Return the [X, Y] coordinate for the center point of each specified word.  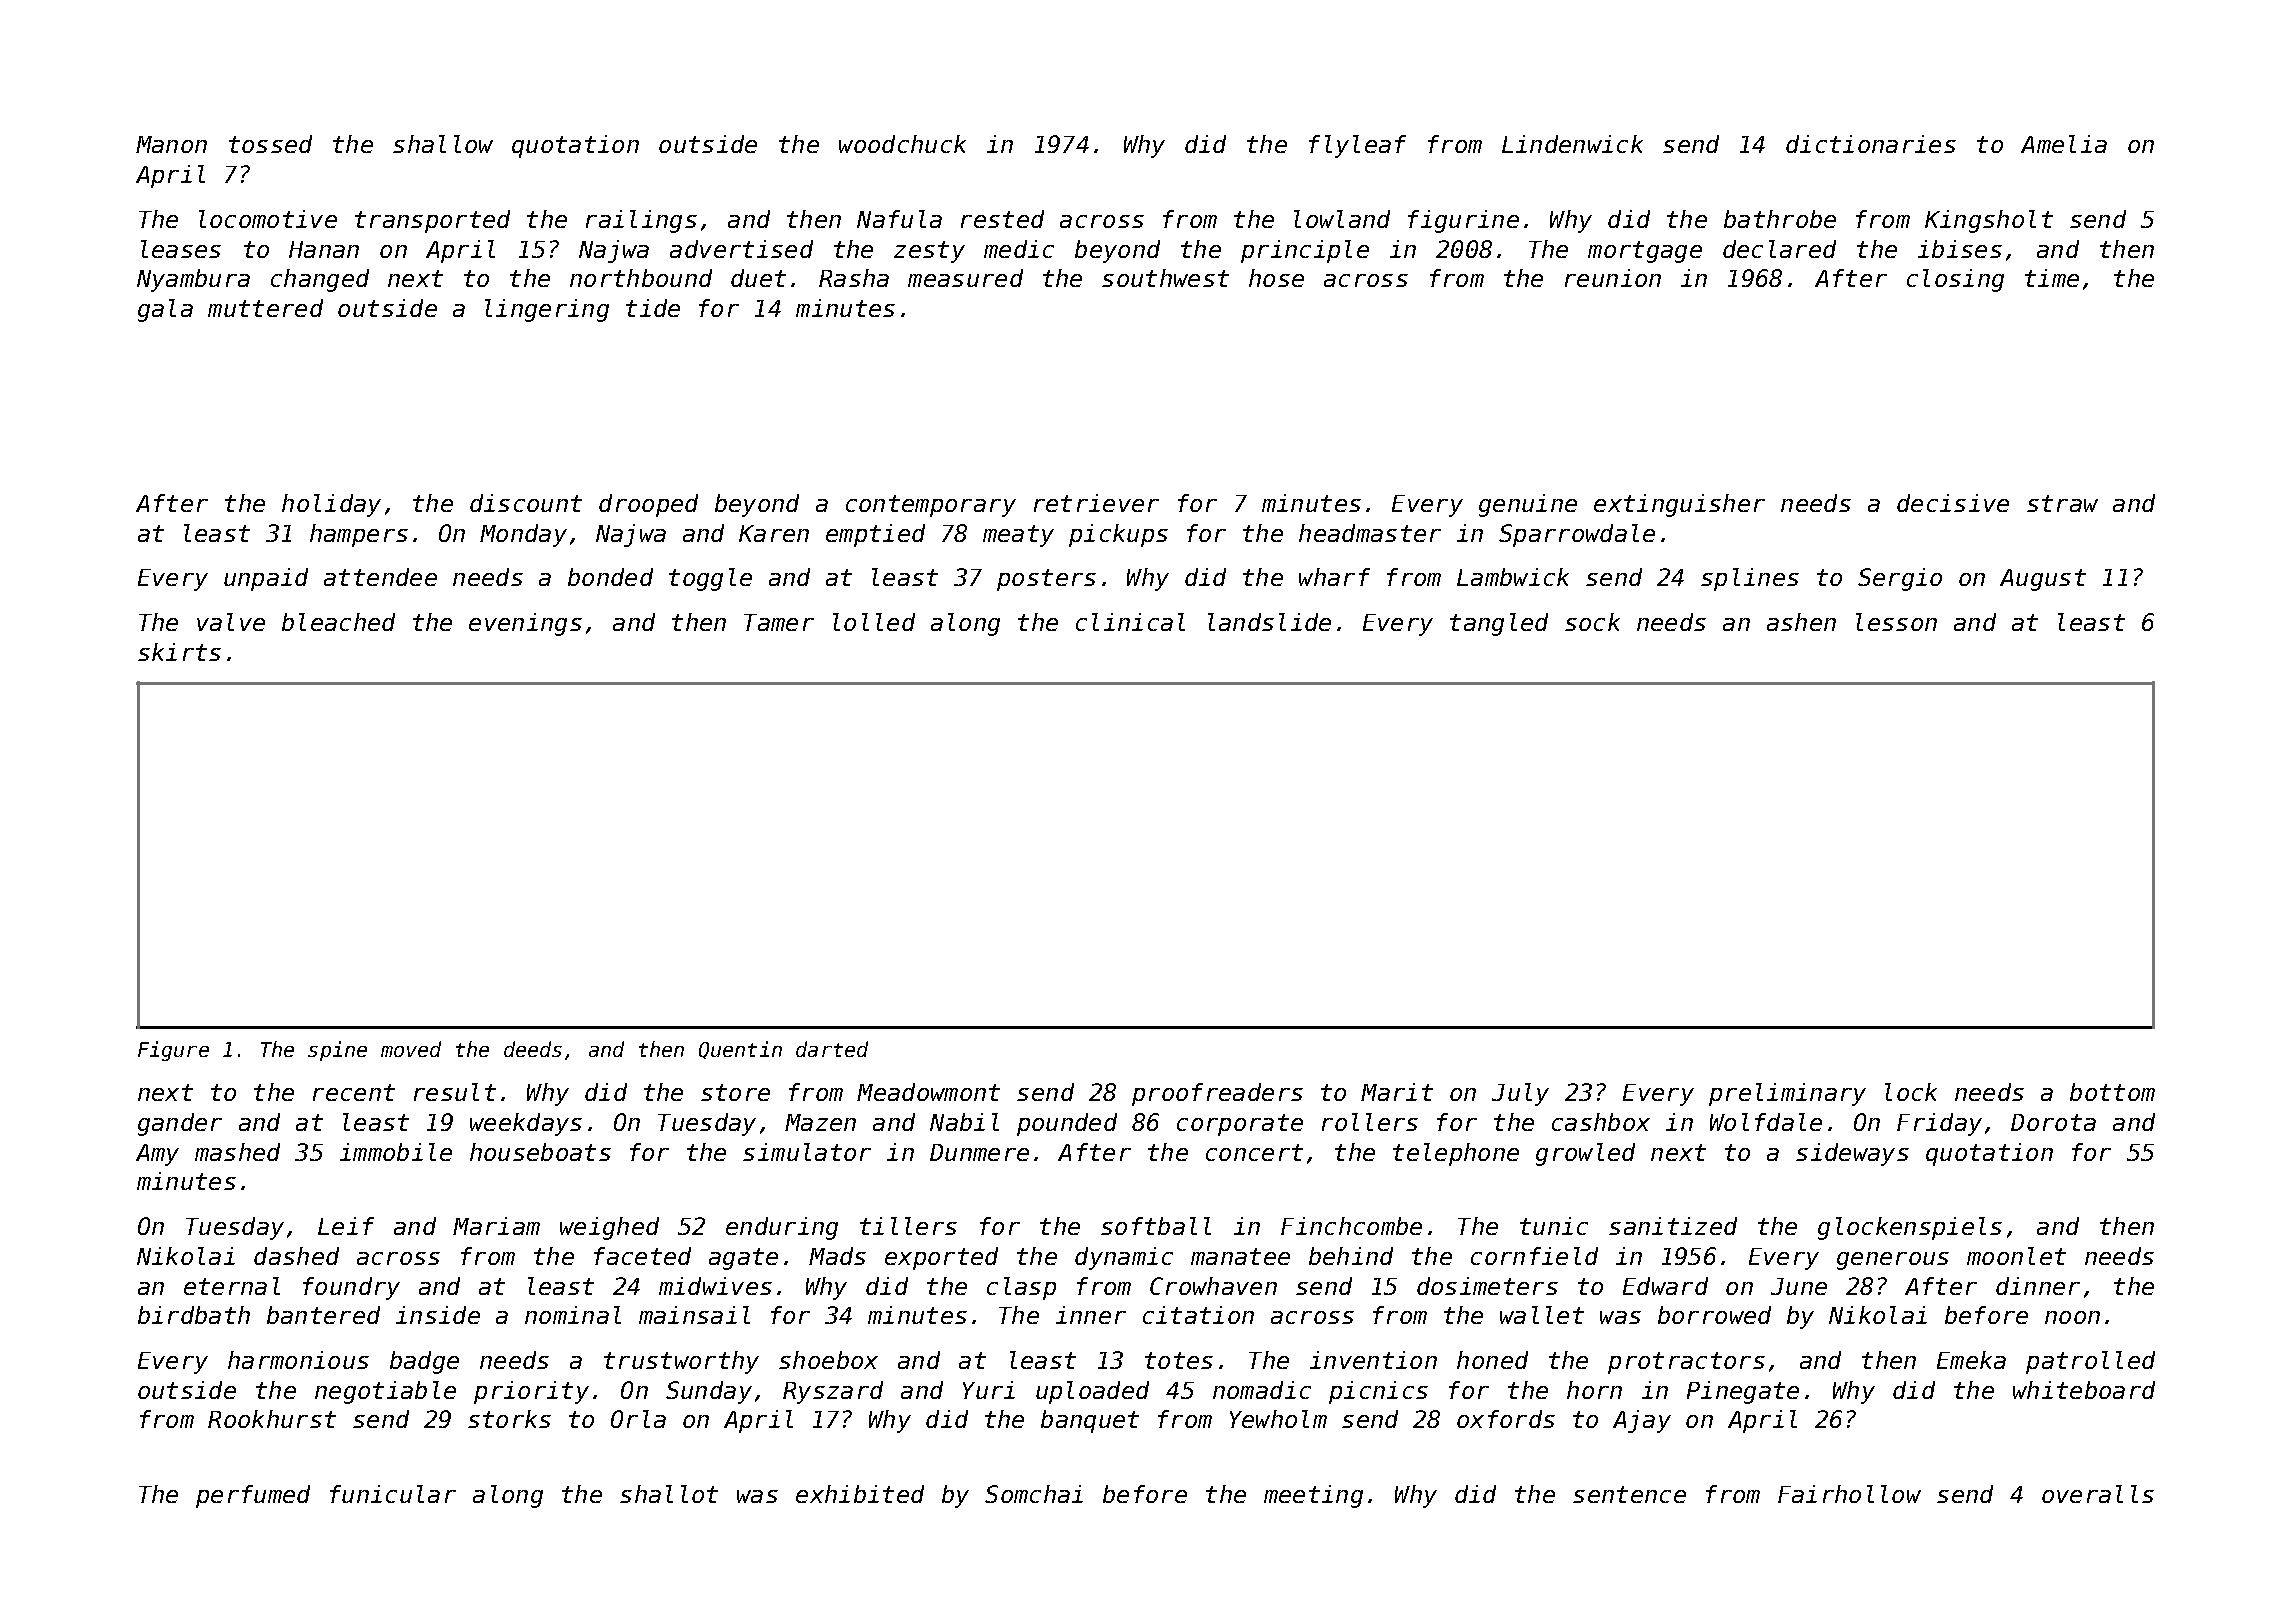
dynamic [1124, 1258]
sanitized [1673, 1226]
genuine [1528, 505]
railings [641, 221]
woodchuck [902, 144]
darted [832, 1049]
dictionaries [1871, 144]
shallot [669, 1494]
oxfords [1506, 1419]
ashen [1801, 622]
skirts [179, 652]
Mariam [496, 1226]
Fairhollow [1849, 1494]
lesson [1896, 622]
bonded [610, 577]
